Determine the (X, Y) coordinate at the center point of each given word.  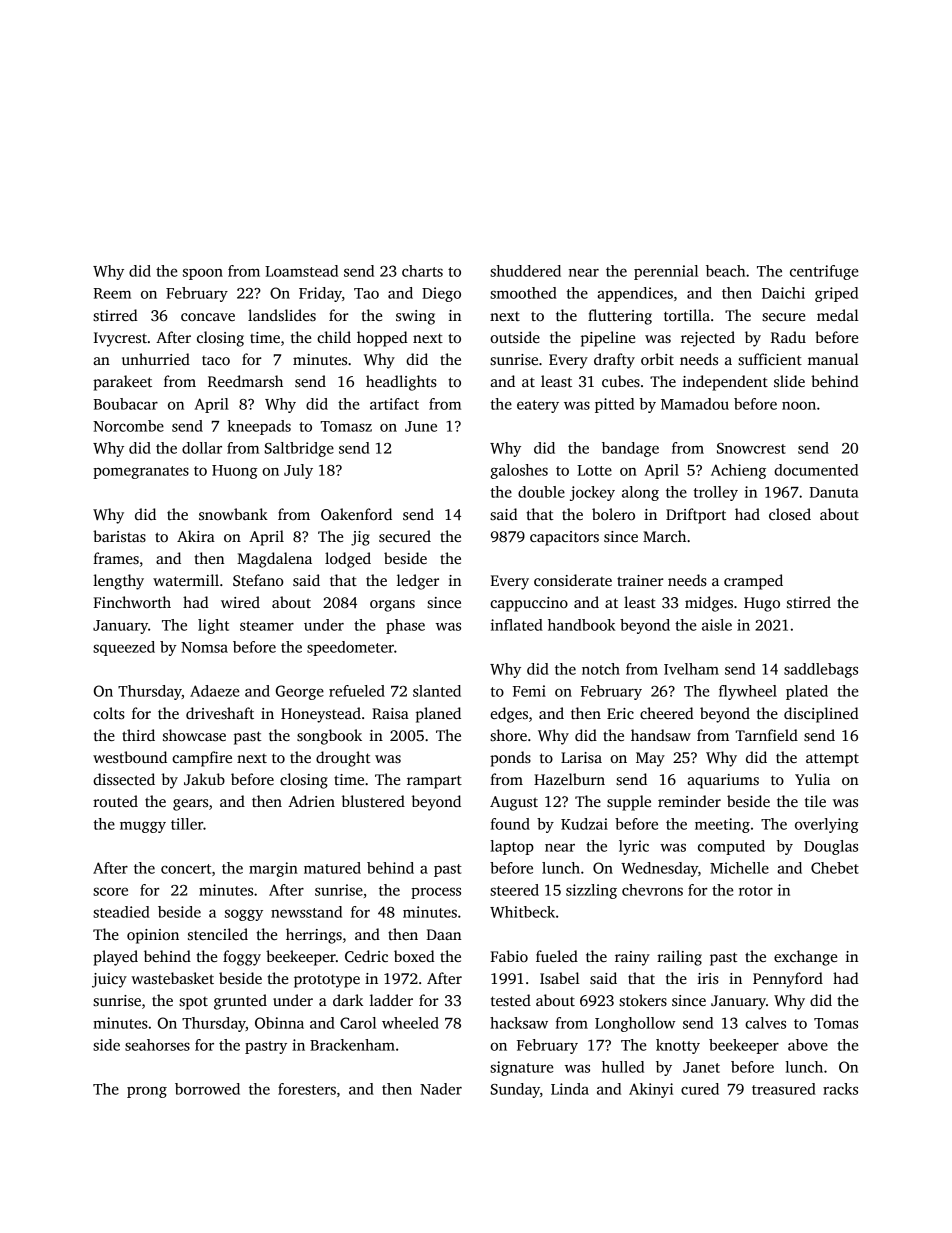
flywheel (748, 692)
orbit (657, 359)
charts (422, 271)
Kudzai (584, 824)
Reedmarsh (245, 381)
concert (186, 869)
